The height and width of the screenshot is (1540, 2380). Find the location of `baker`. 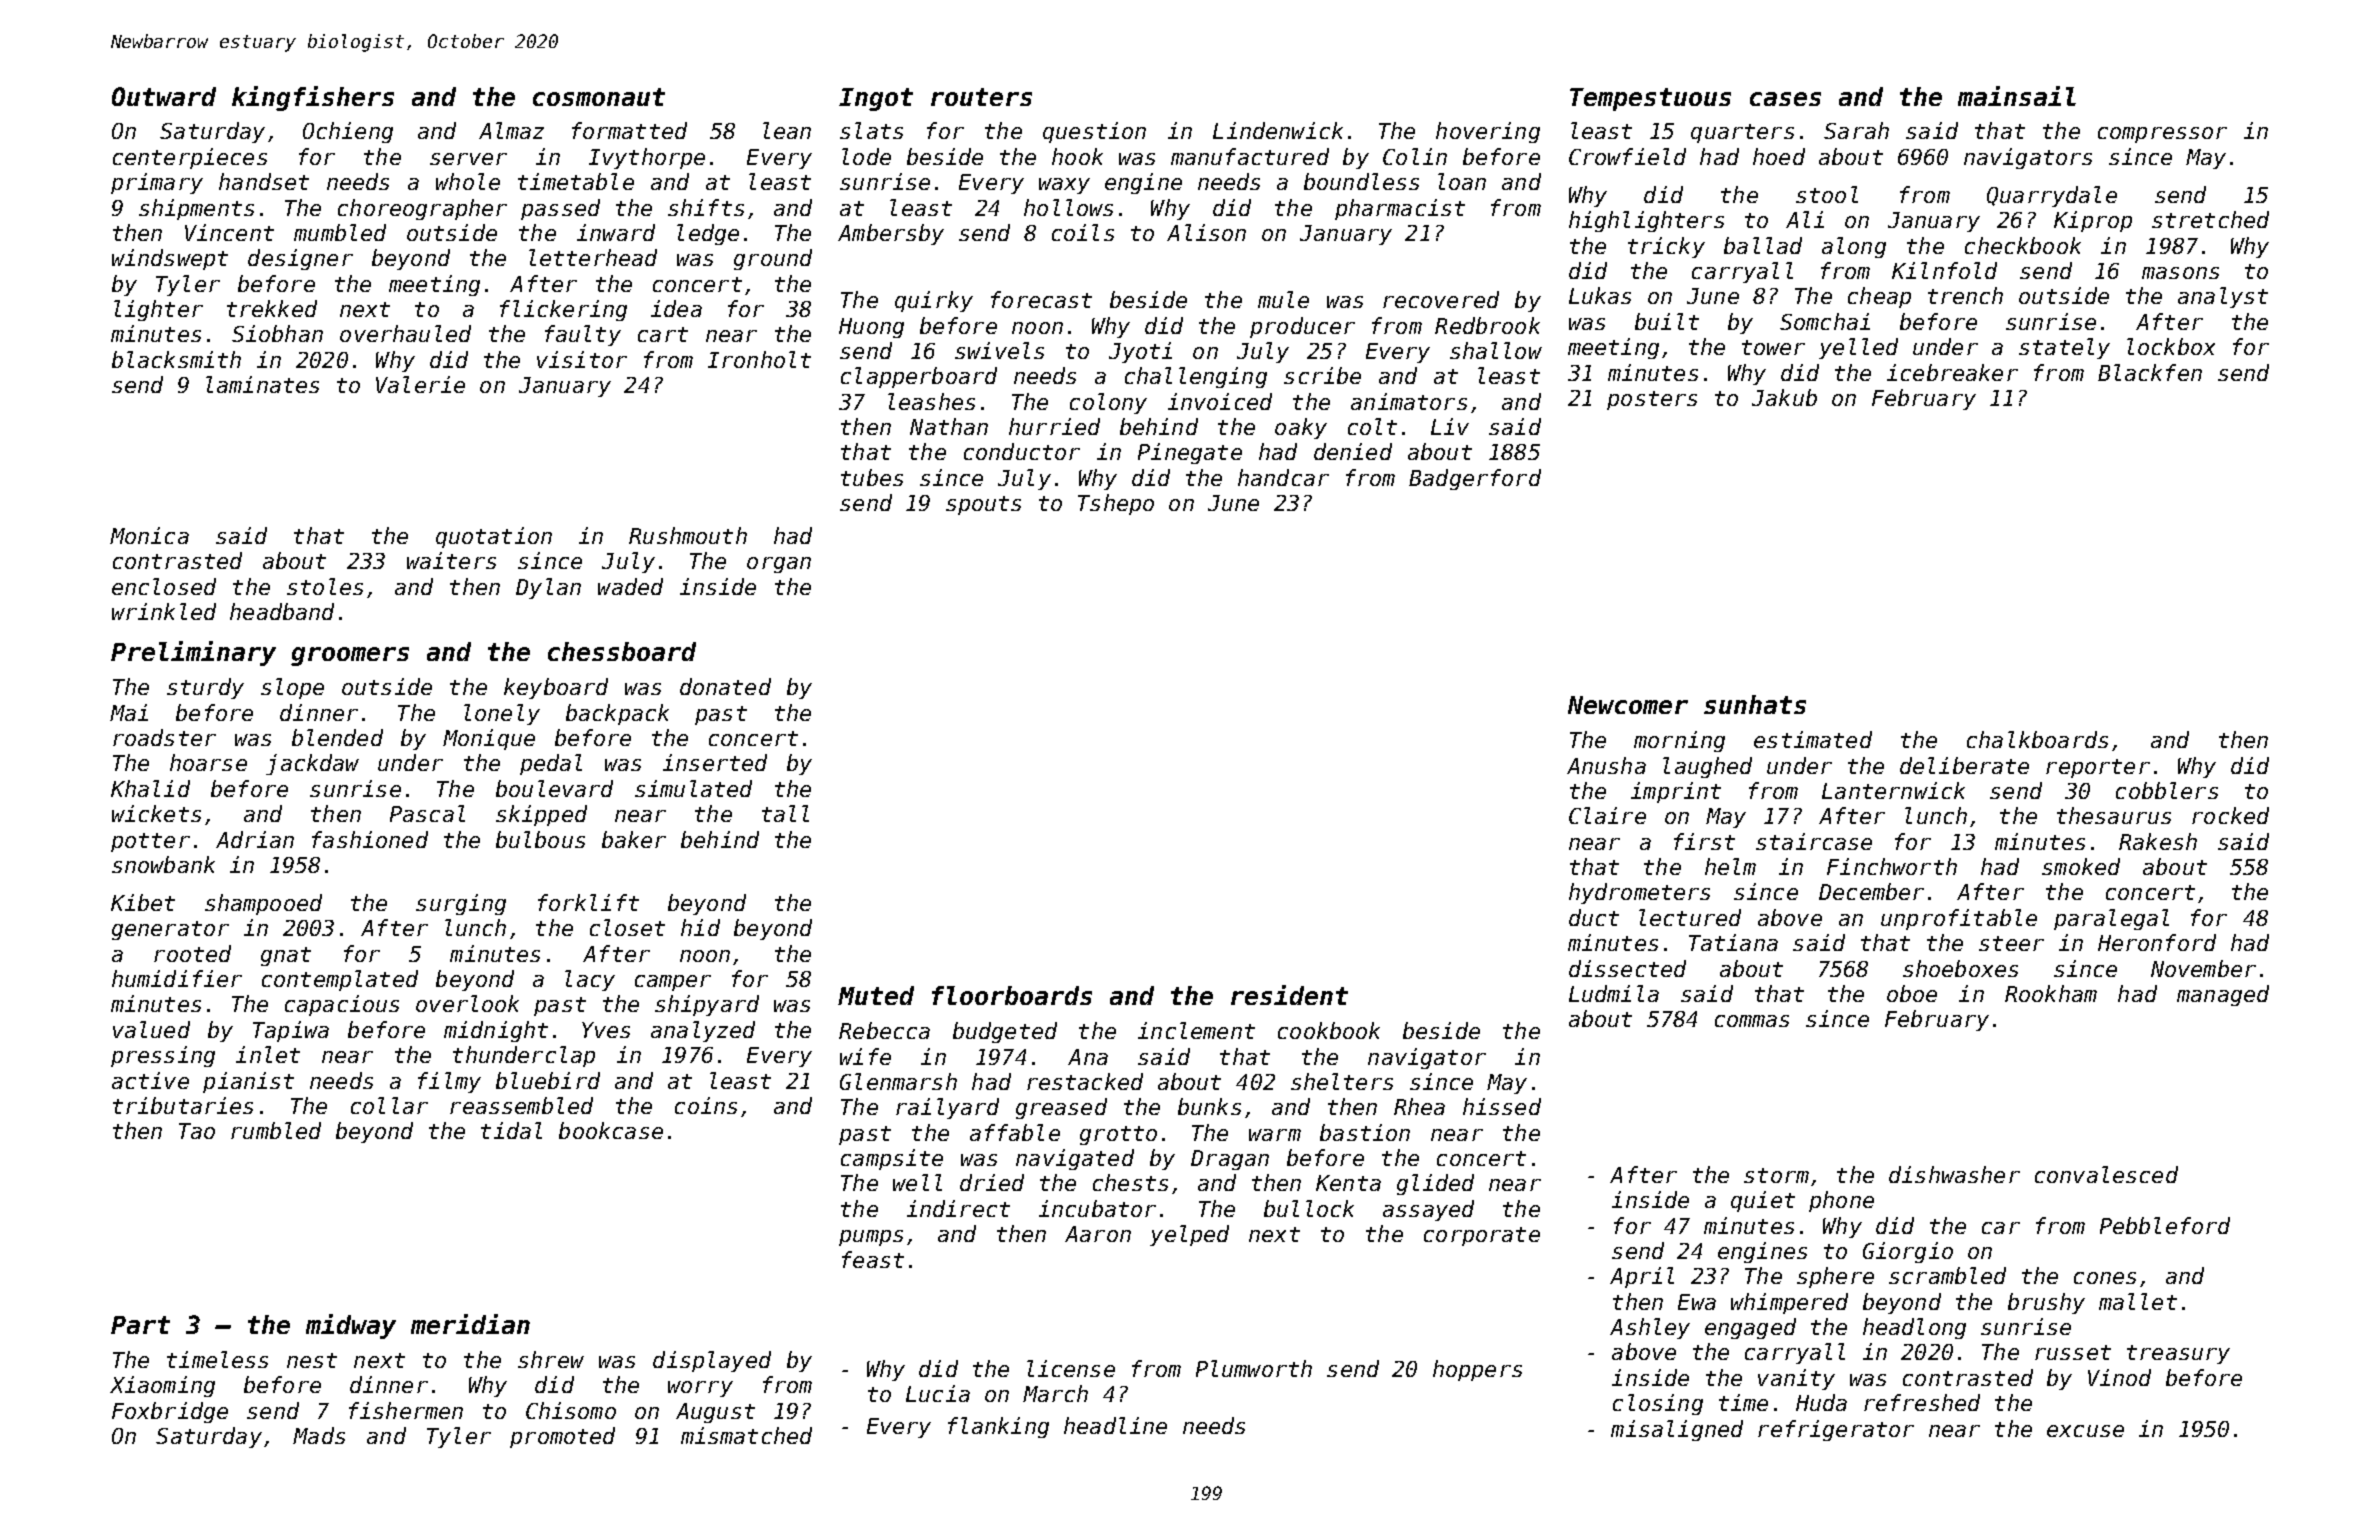

baker is located at coordinates (634, 839).
